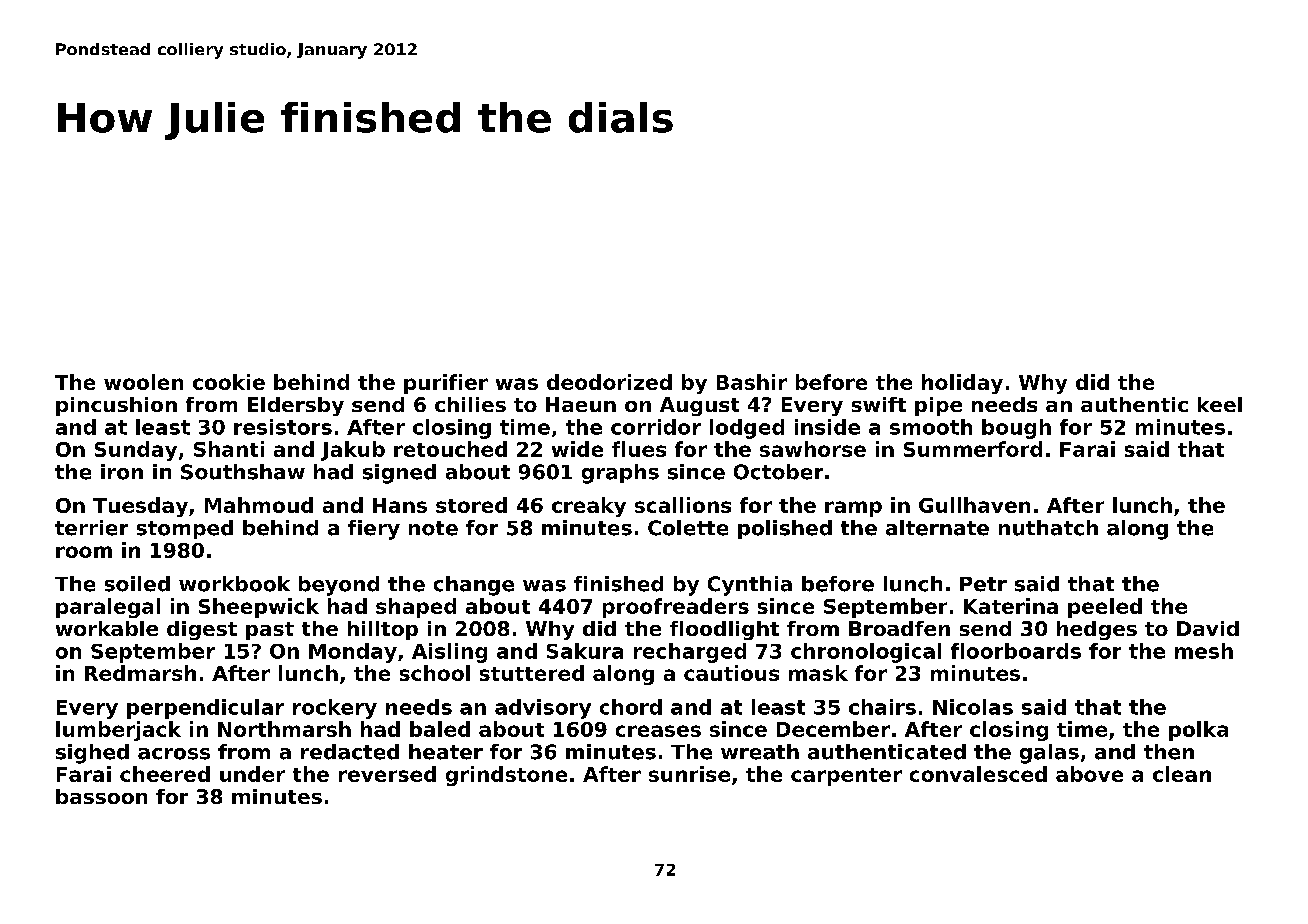 This image has height=924, width=1308. I want to click on peeled, so click(1105, 608).
